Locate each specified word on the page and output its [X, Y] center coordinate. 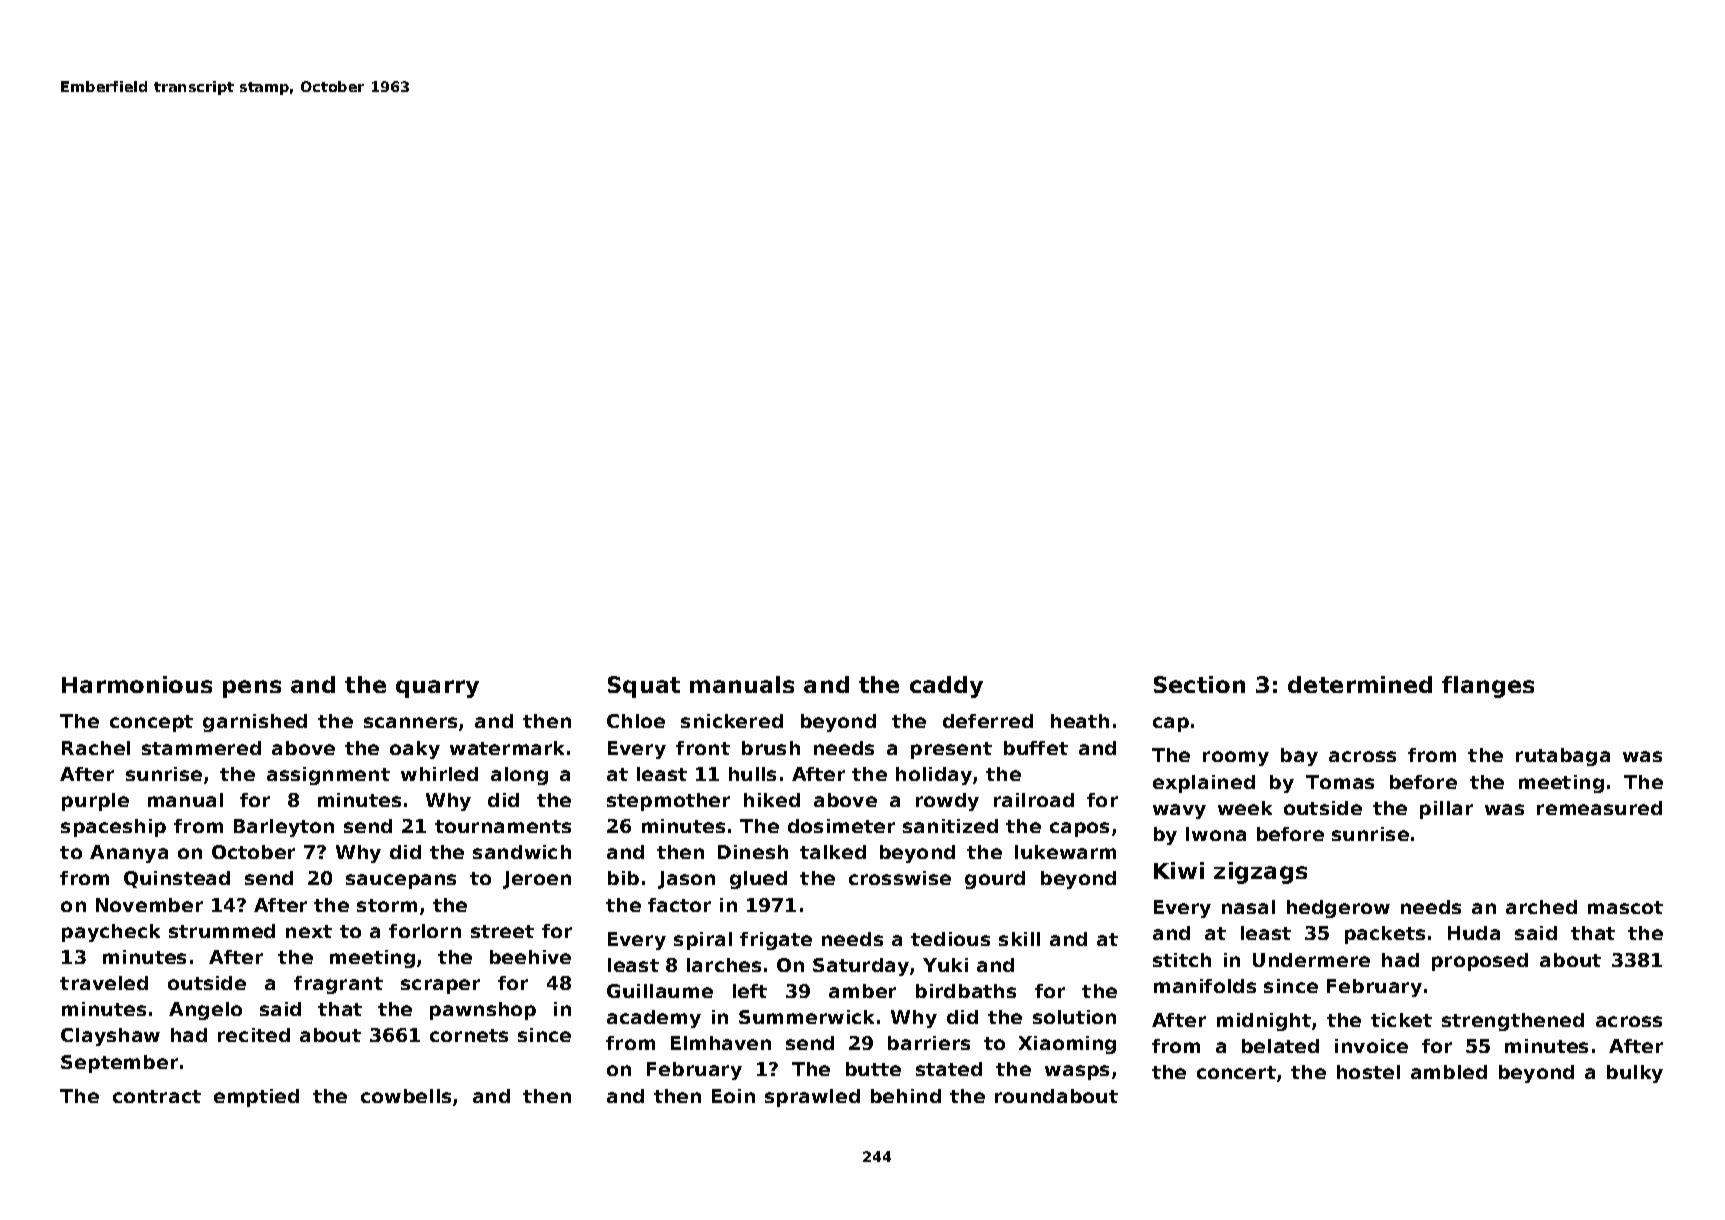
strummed [222, 931]
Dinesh [753, 852]
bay [1299, 757]
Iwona [1216, 834]
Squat [644, 687]
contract [157, 1096]
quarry [437, 689]
